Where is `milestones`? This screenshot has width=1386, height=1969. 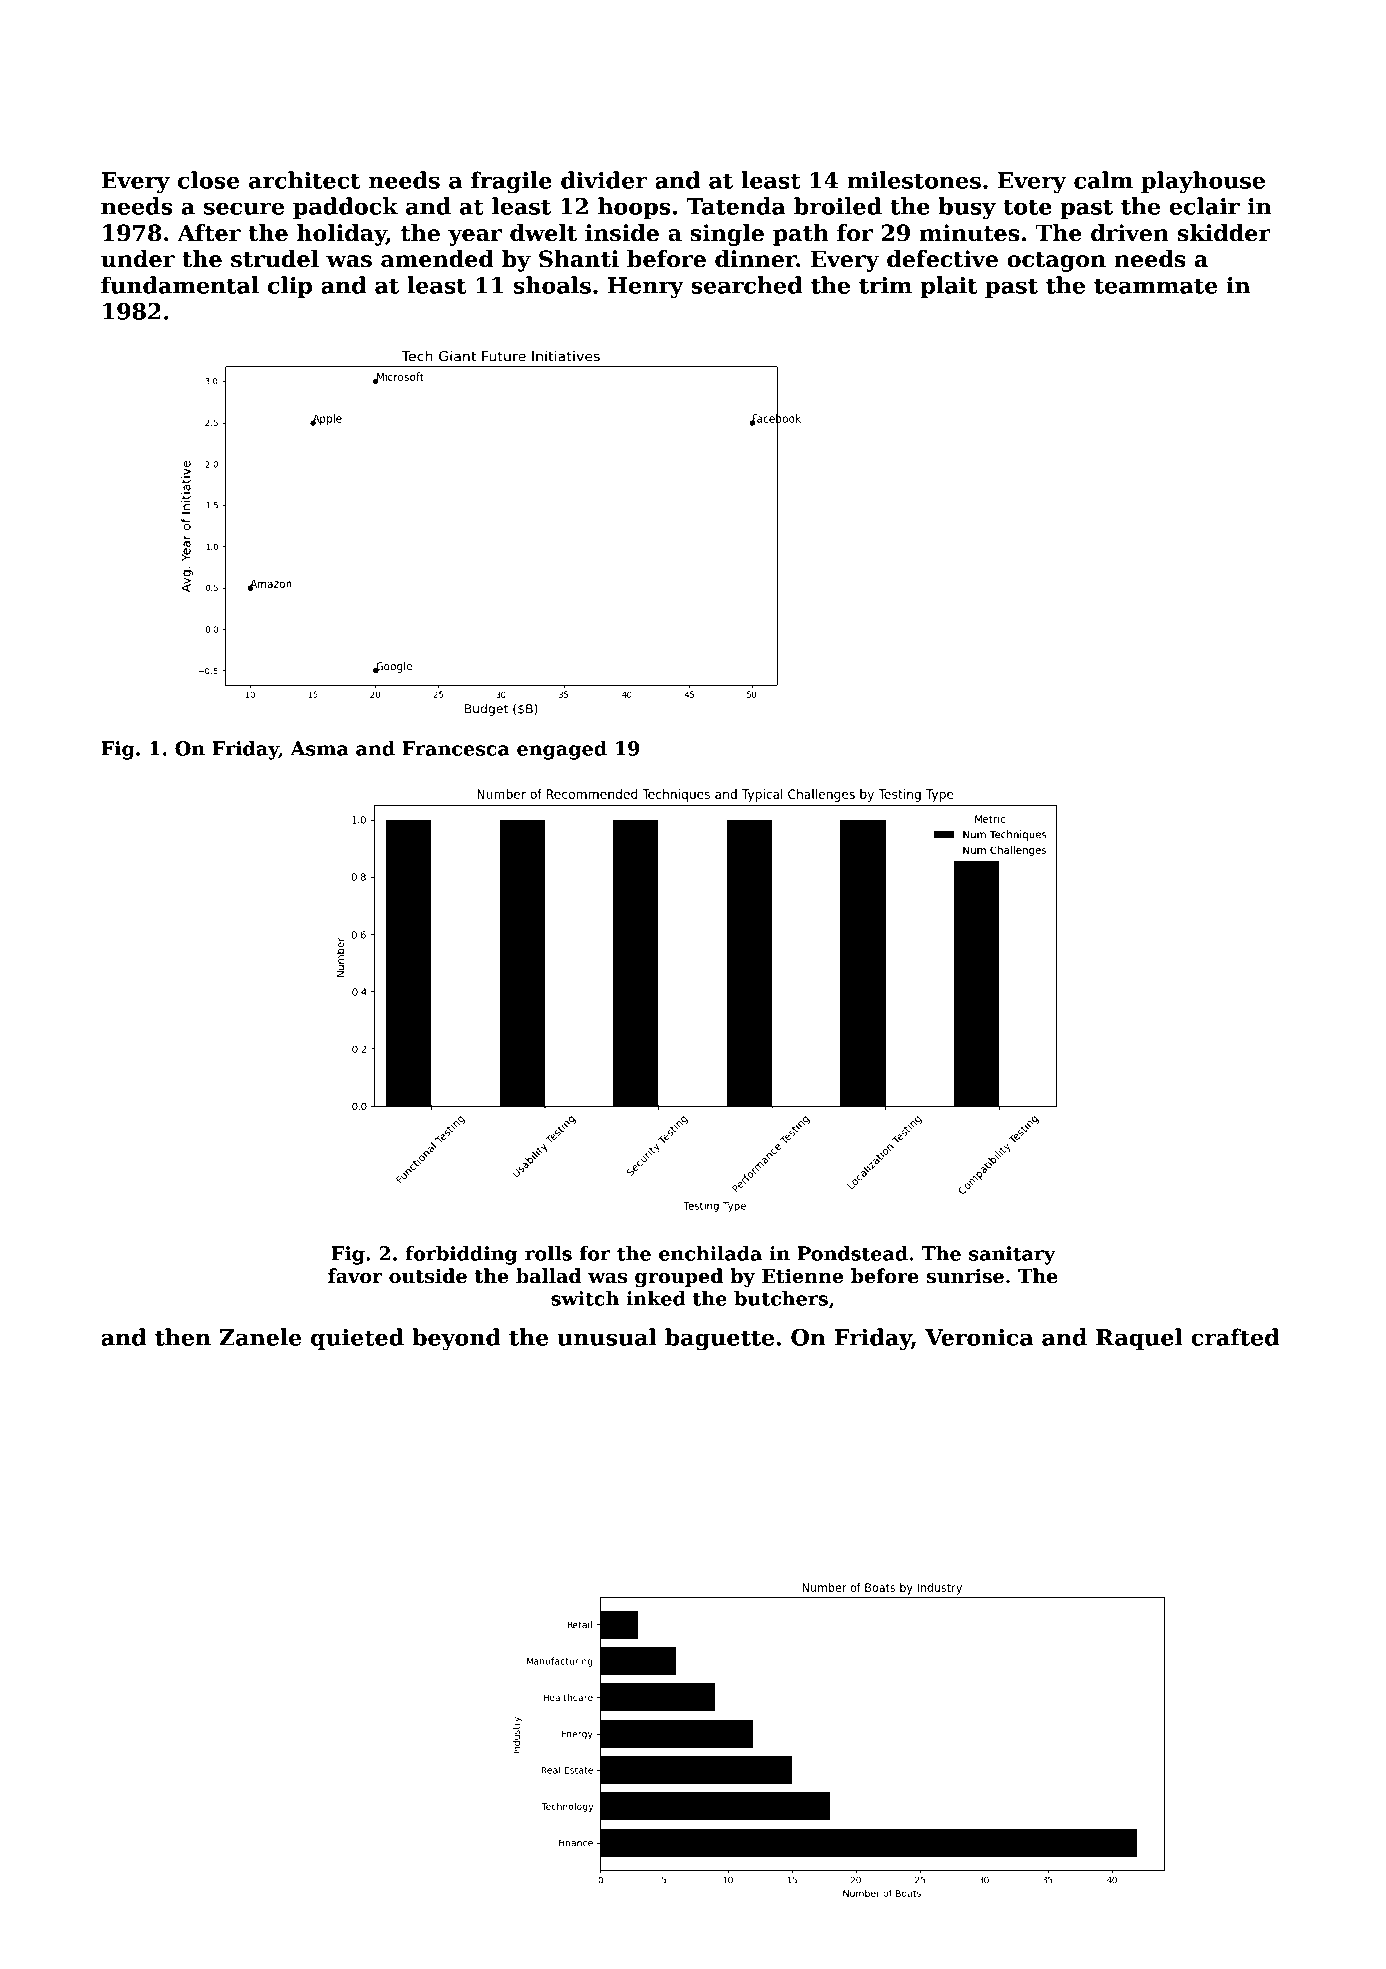
milestones is located at coordinates (914, 180).
